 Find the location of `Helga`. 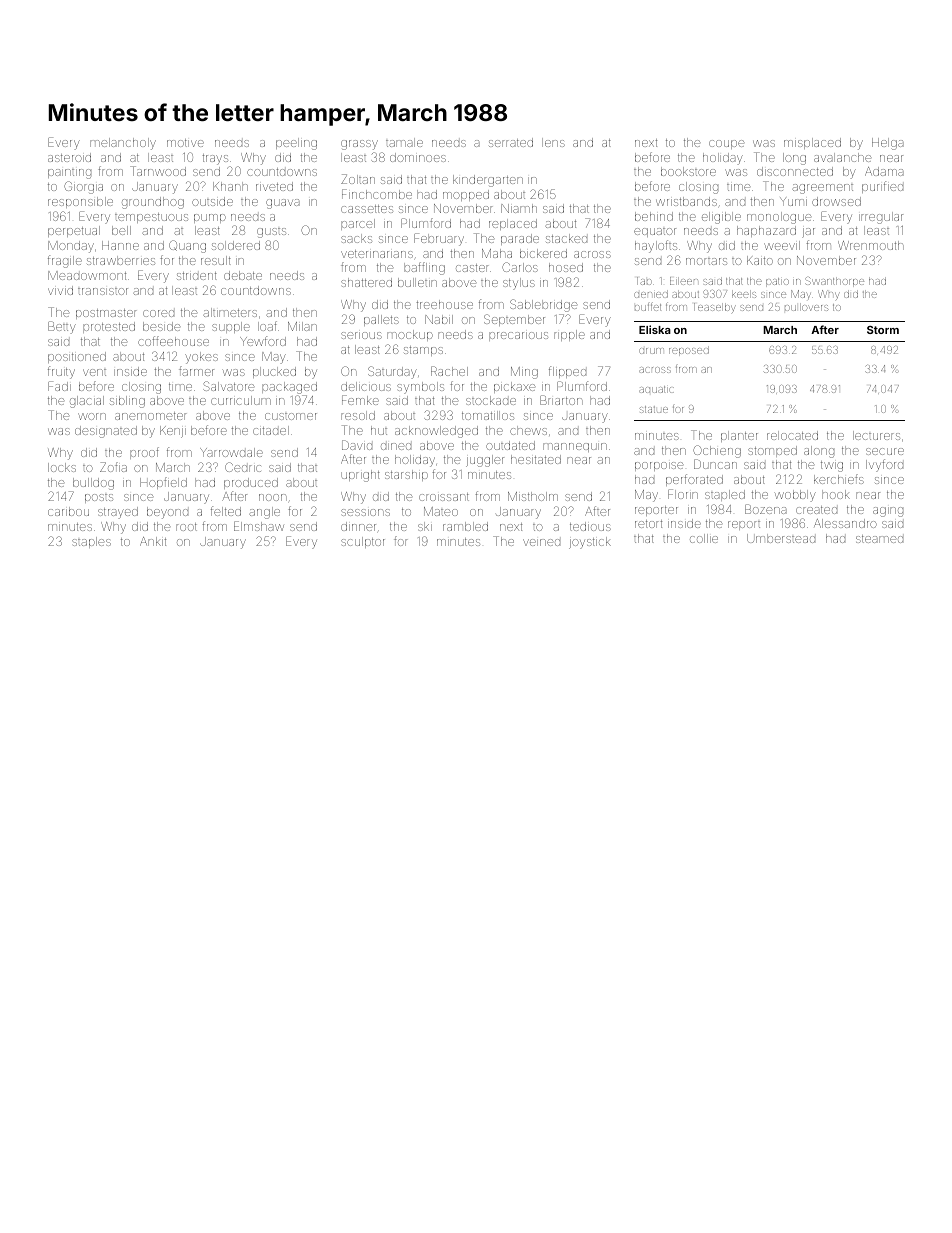

Helga is located at coordinates (888, 144).
